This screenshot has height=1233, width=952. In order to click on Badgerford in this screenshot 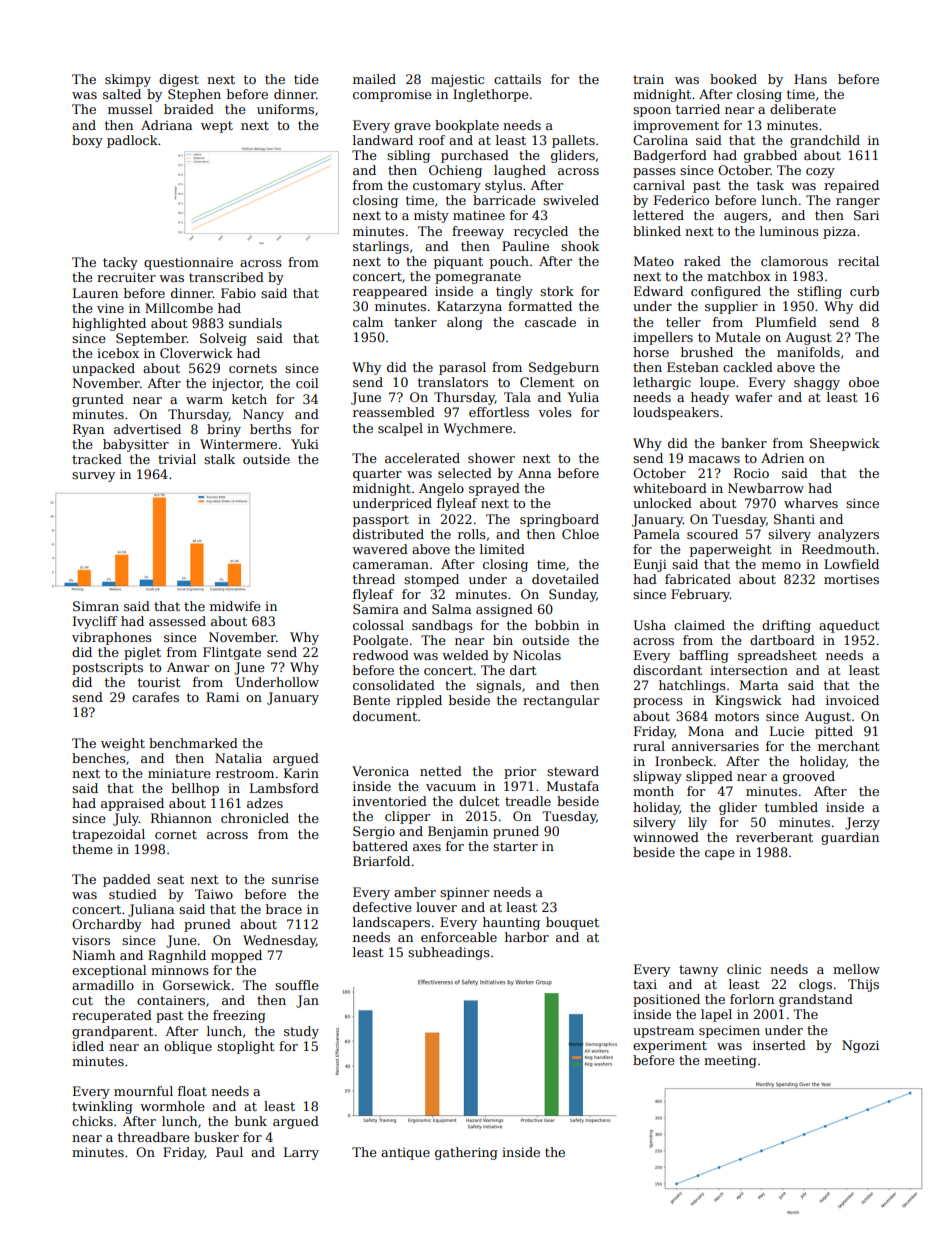, I will do `click(670, 156)`.
